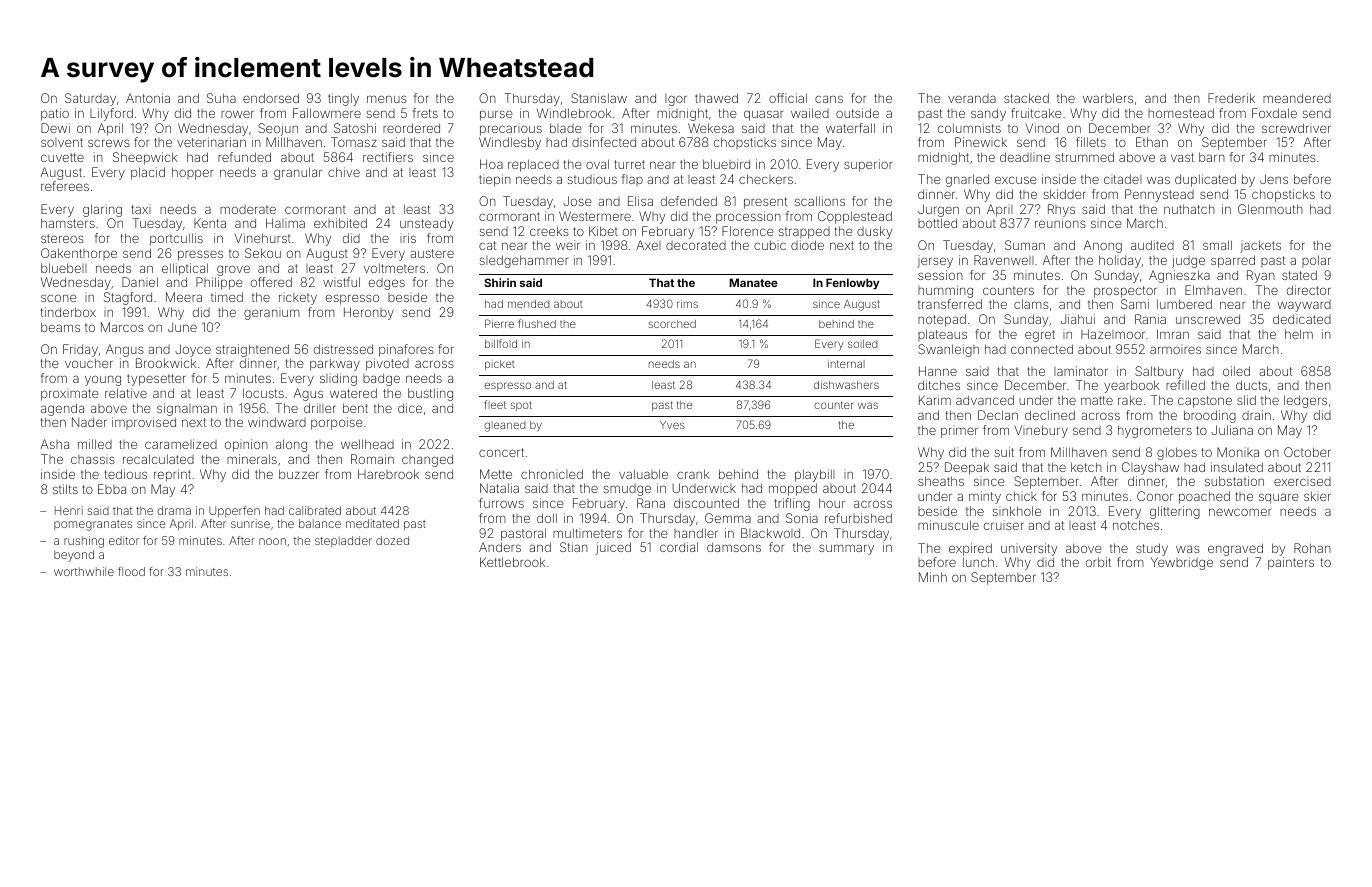 This document has width=1372, height=887. What do you see at coordinates (1304, 306) in the document?
I see `wayward` at bounding box center [1304, 306].
